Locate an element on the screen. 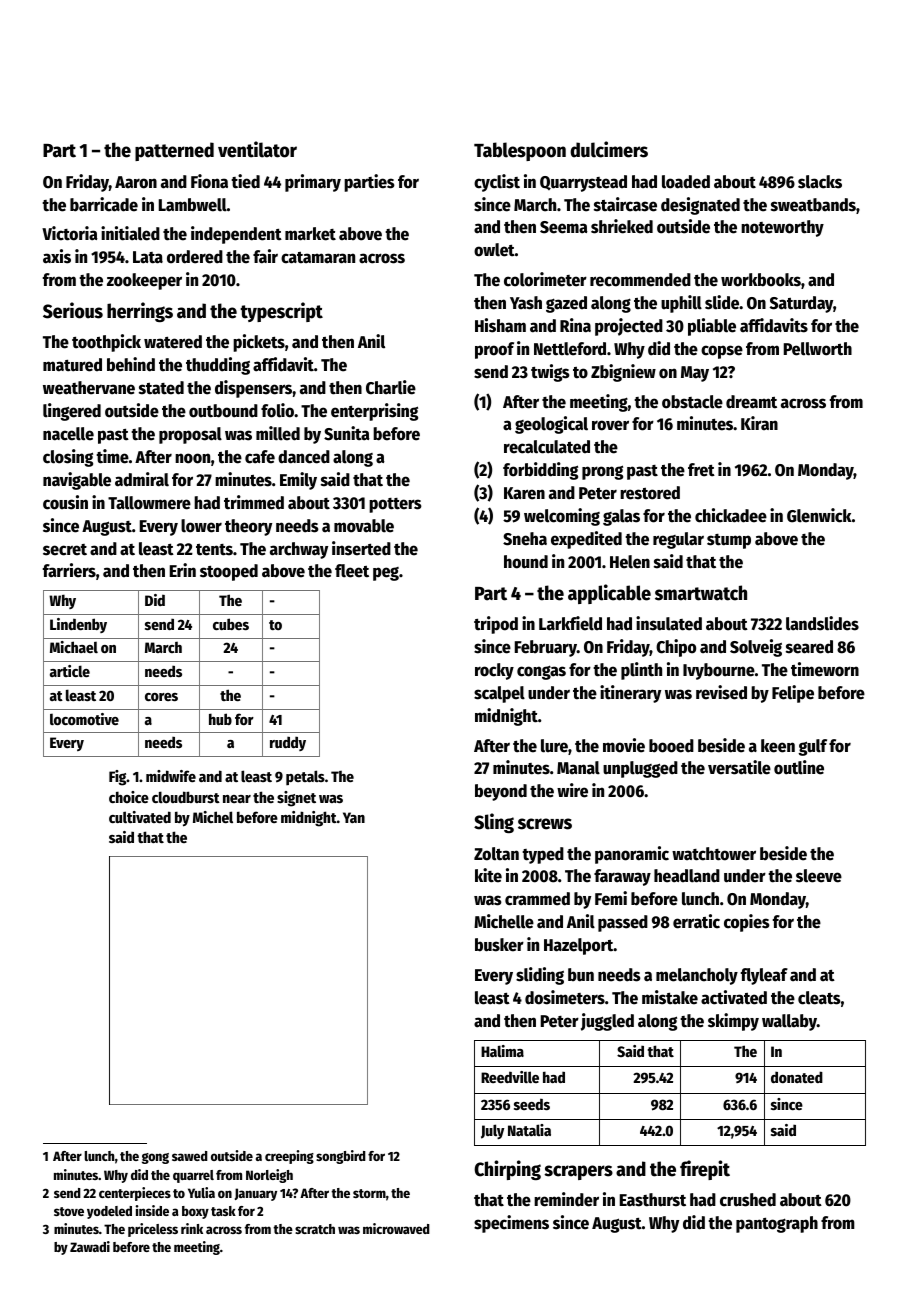 This screenshot has width=908, height=1316. cubes is located at coordinates (231, 624).
